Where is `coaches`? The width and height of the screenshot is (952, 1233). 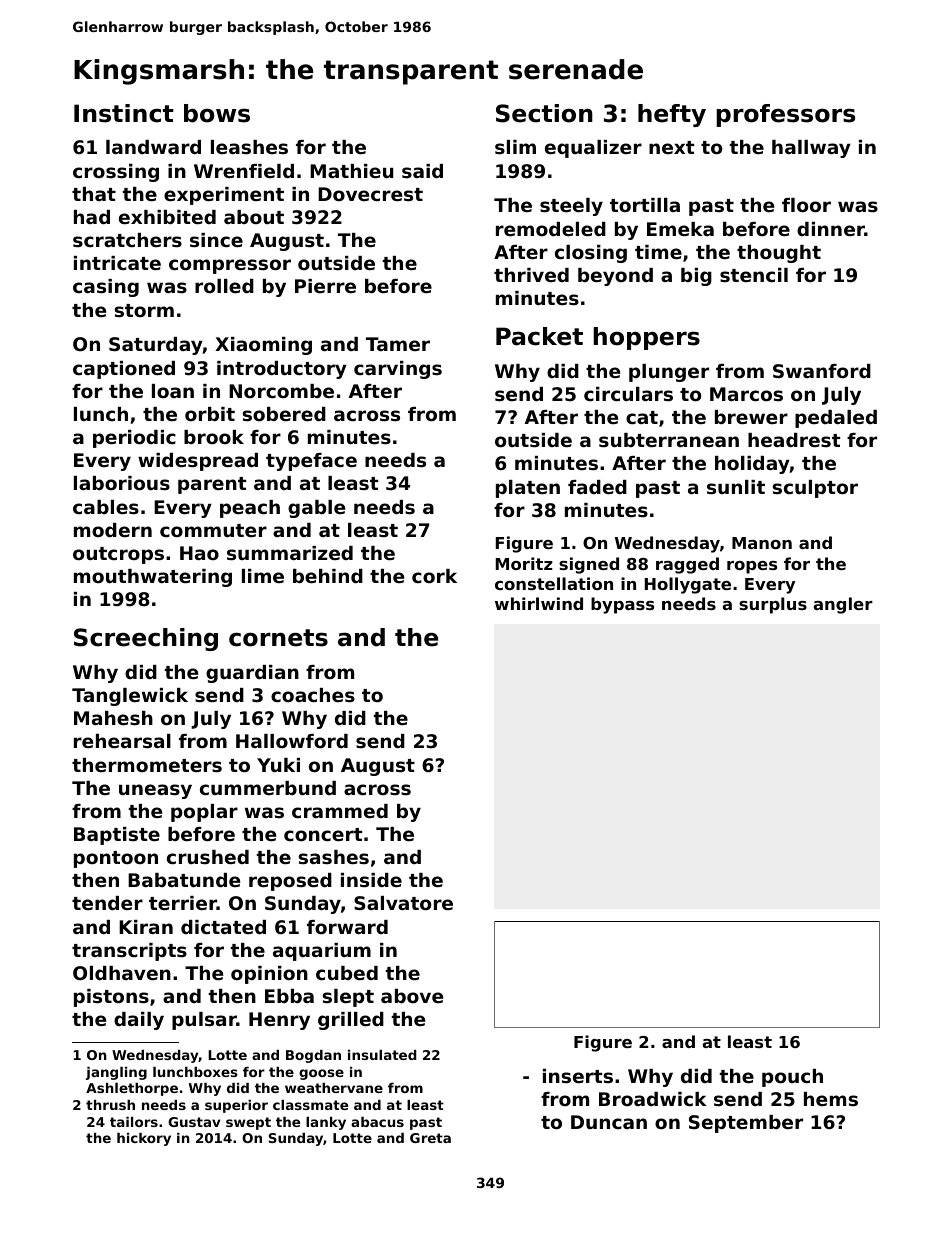
coaches is located at coordinates (313, 695).
